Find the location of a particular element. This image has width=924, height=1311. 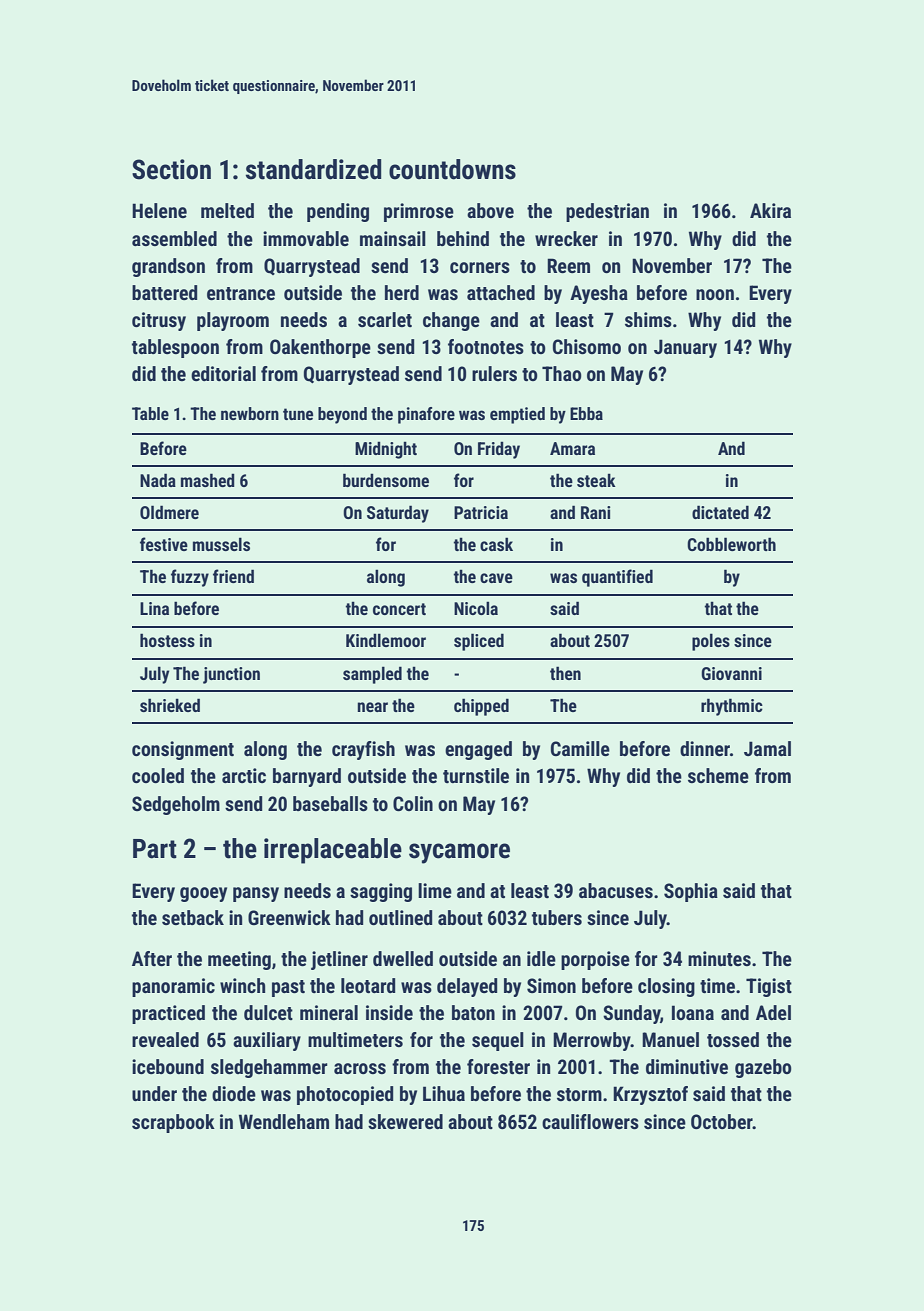

dictated is located at coordinates (720, 512).
